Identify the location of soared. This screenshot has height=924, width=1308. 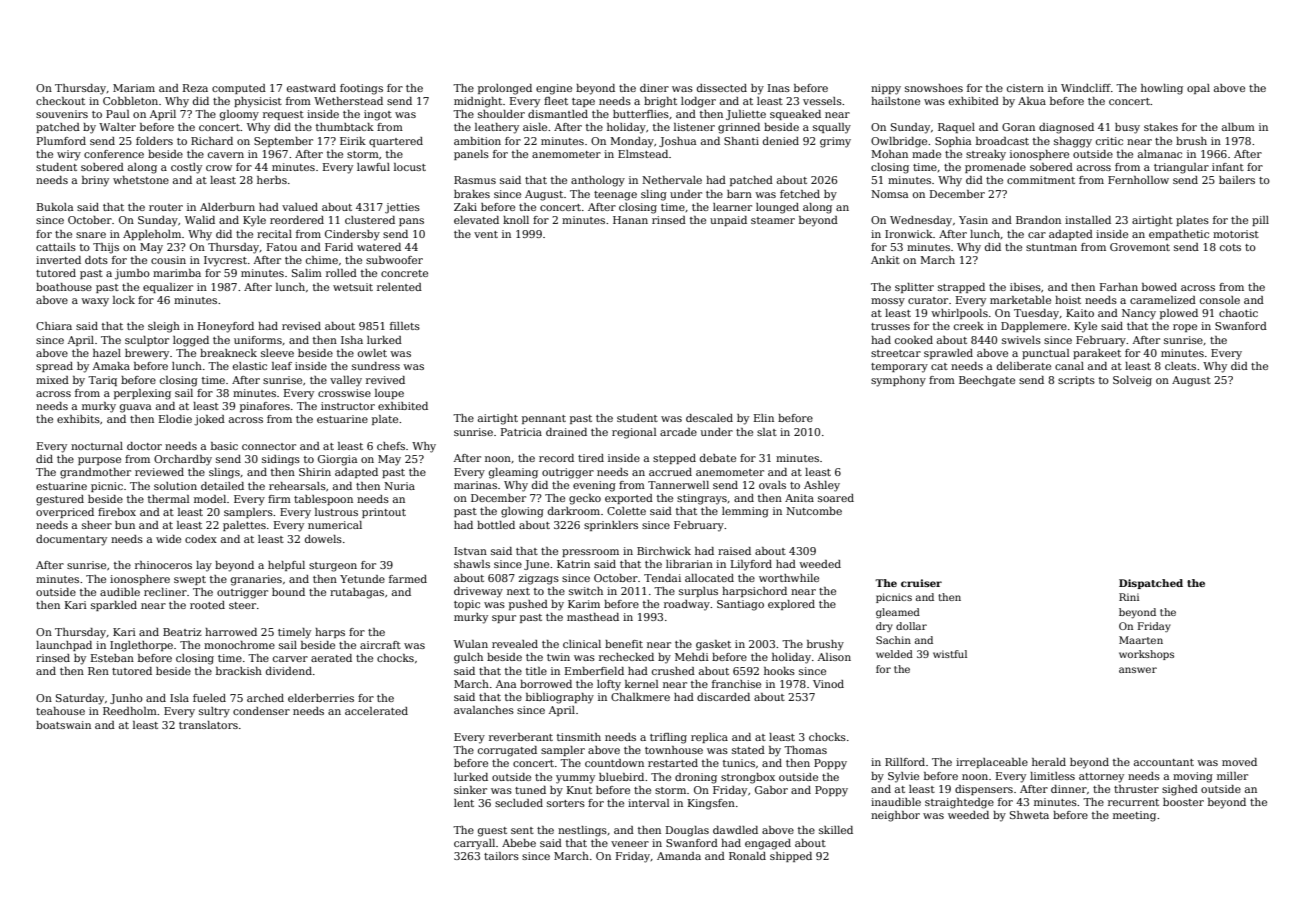
(836, 498).
